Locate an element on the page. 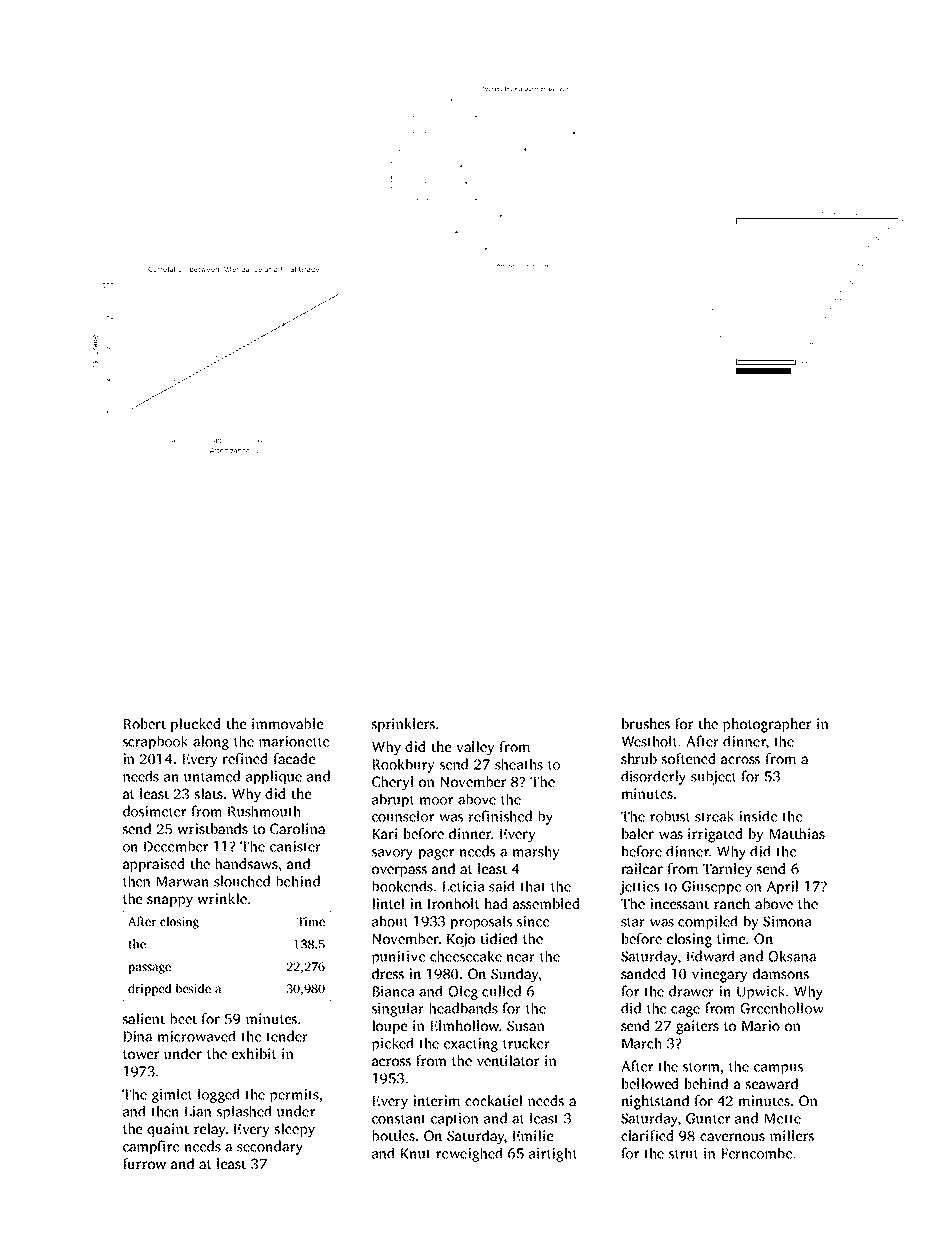 Image resolution: width=952 pixels, height=1233 pixels. near is located at coordinates (521, 958).
